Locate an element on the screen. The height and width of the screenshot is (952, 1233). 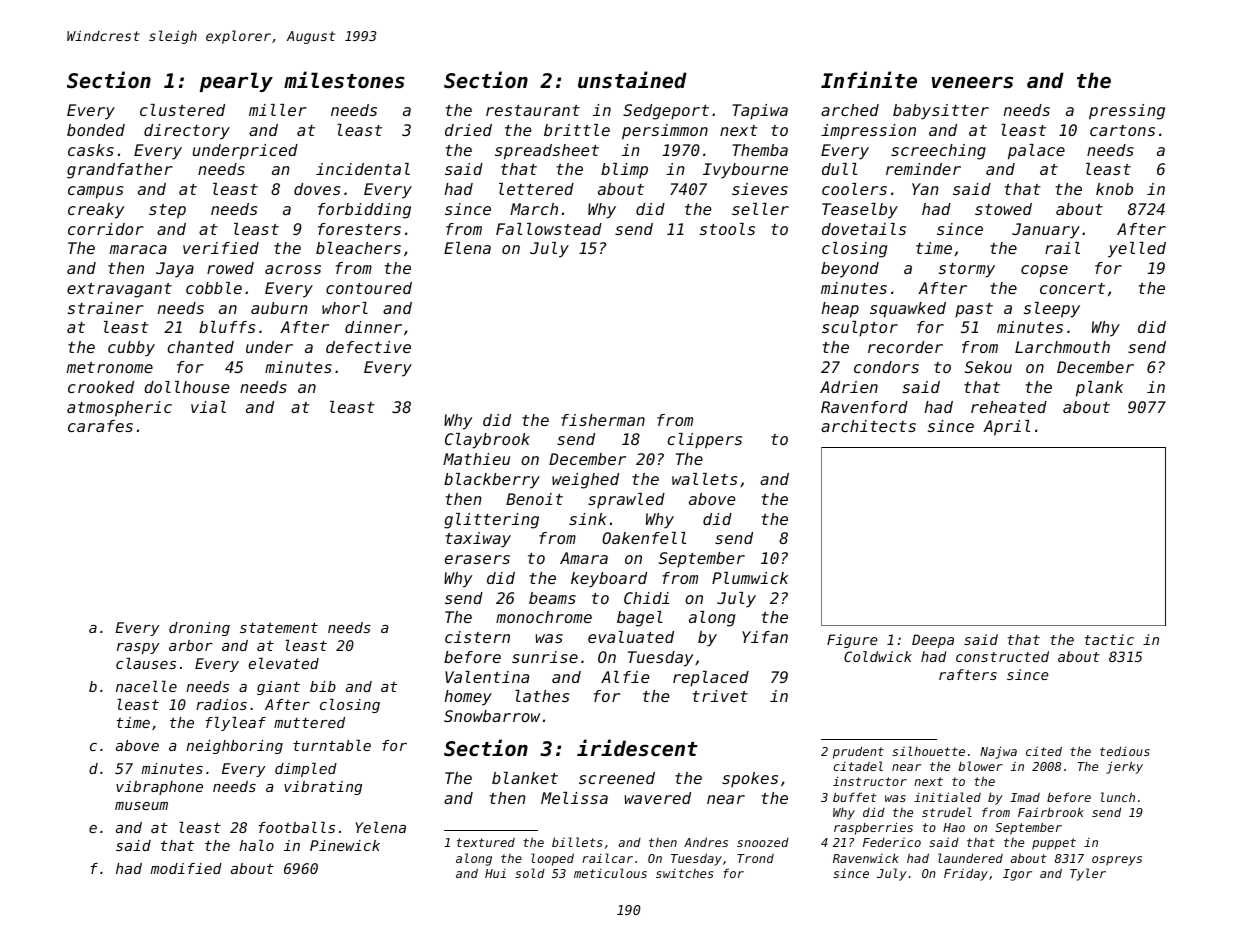
pressing is located at coordinates (1127, 112).
